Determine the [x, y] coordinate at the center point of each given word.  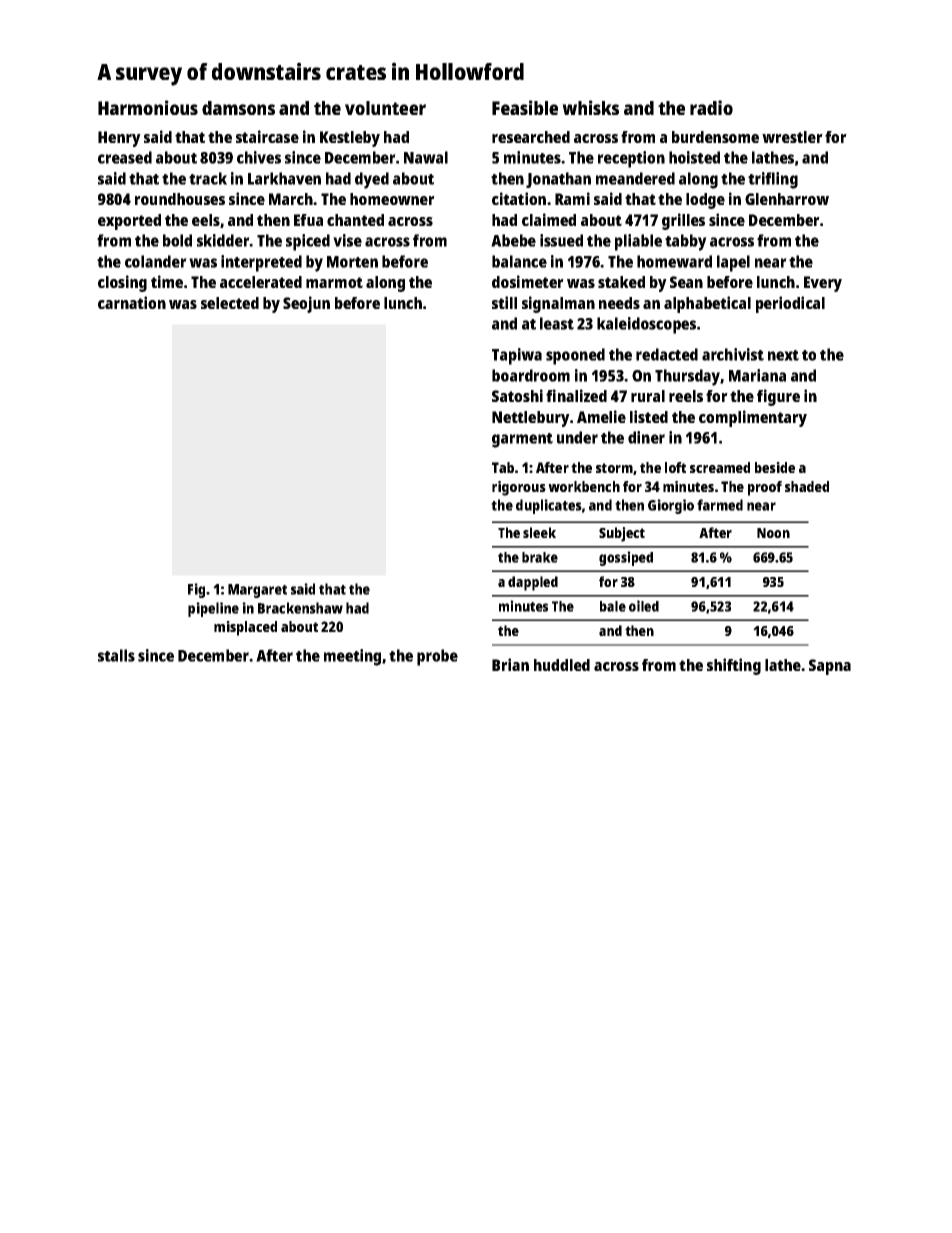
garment [522, 440]
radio [711, 107]
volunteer [385, 108]
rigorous [519, 488]
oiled [644, 606]
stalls [116, 655]
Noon [773, 533]
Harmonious [148, 107]
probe [437, 657]
